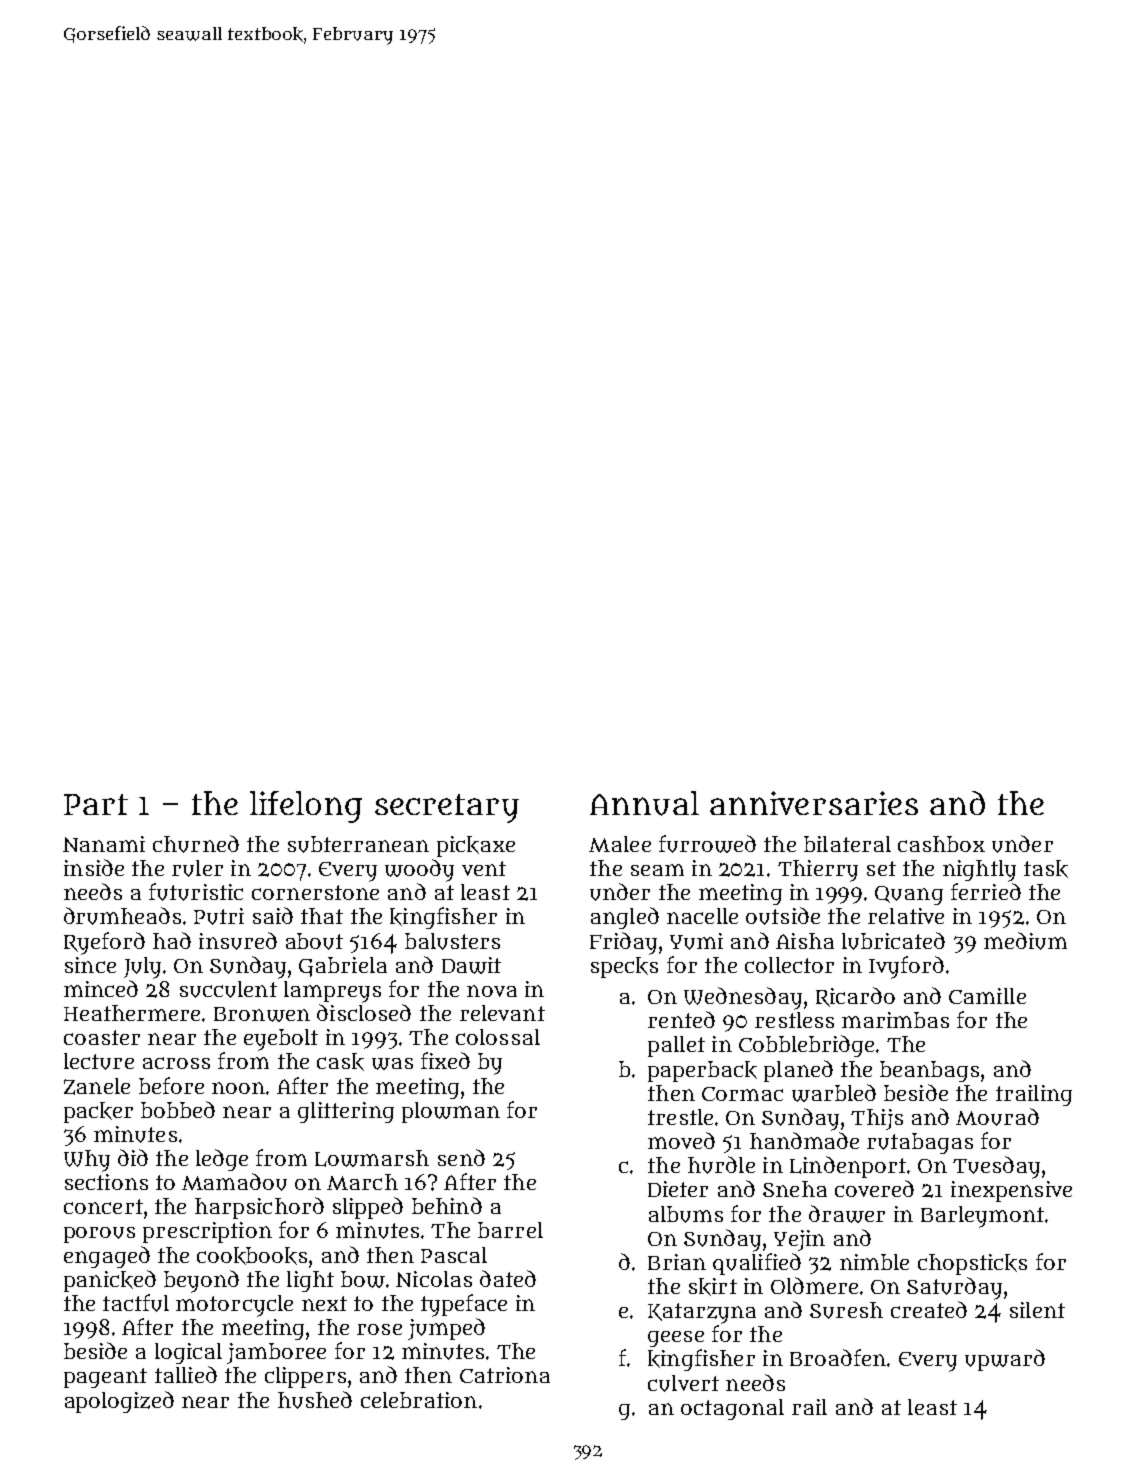 This screenshot has height=1481, width=1145. What do you see at coordinates (306, 807) in the screenshot?
I see `lifelong` at bounding box center [306, 807].
